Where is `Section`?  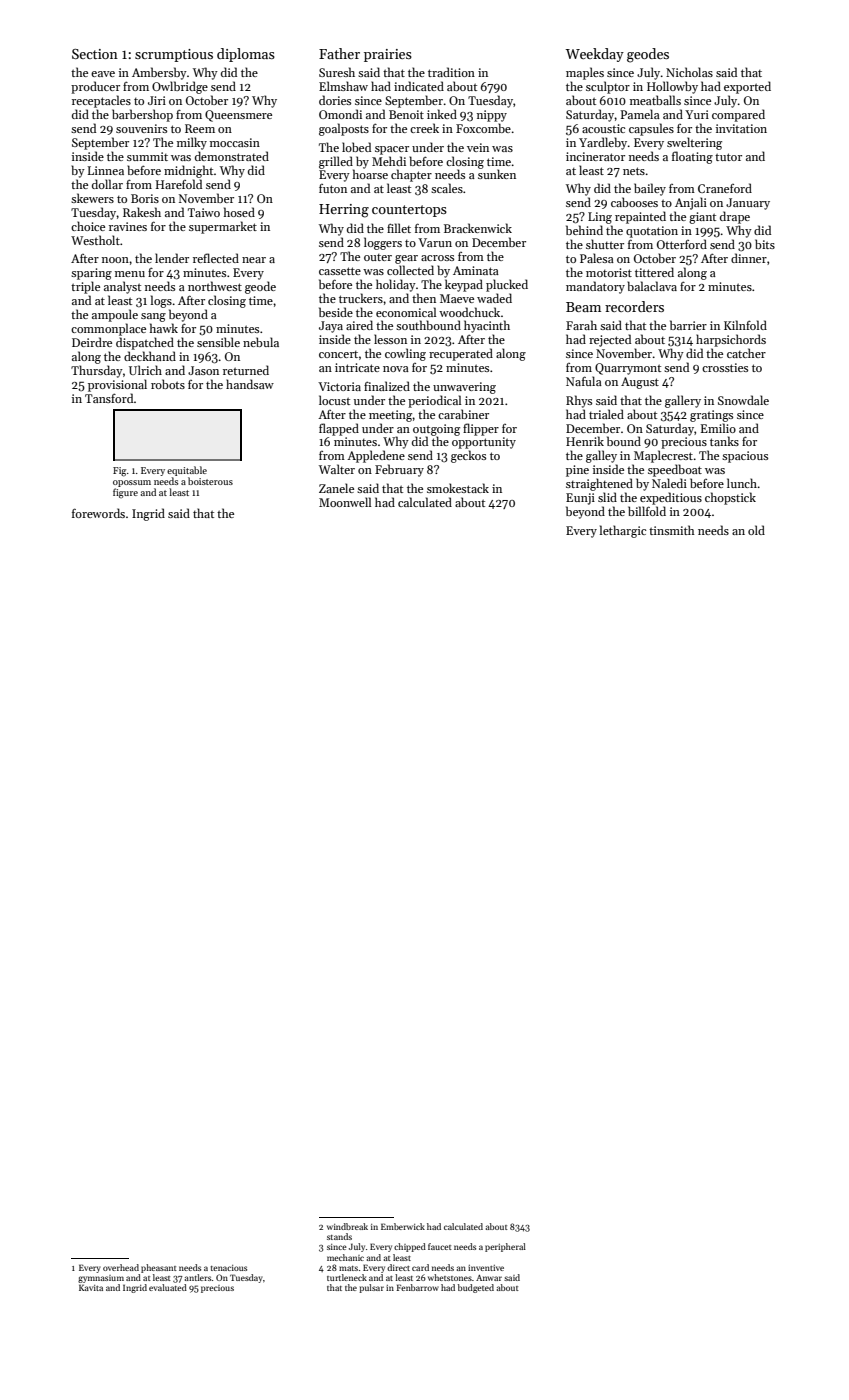 Section is located at coordinates (95, 54).
